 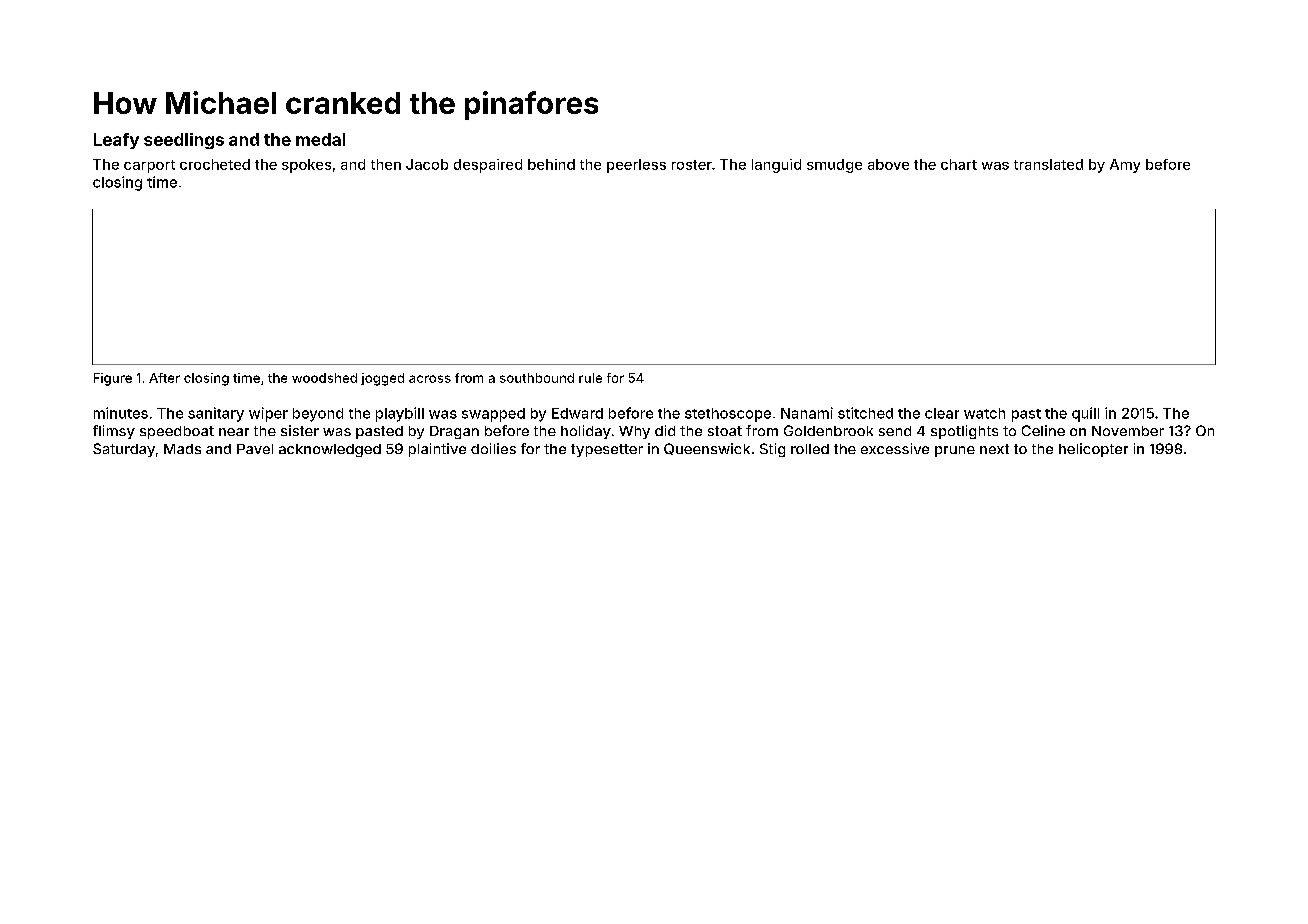 What do you see at coordinates (330, 450) in the screenshot?
I see `acknowledged` at bounding box center [330, 450].
